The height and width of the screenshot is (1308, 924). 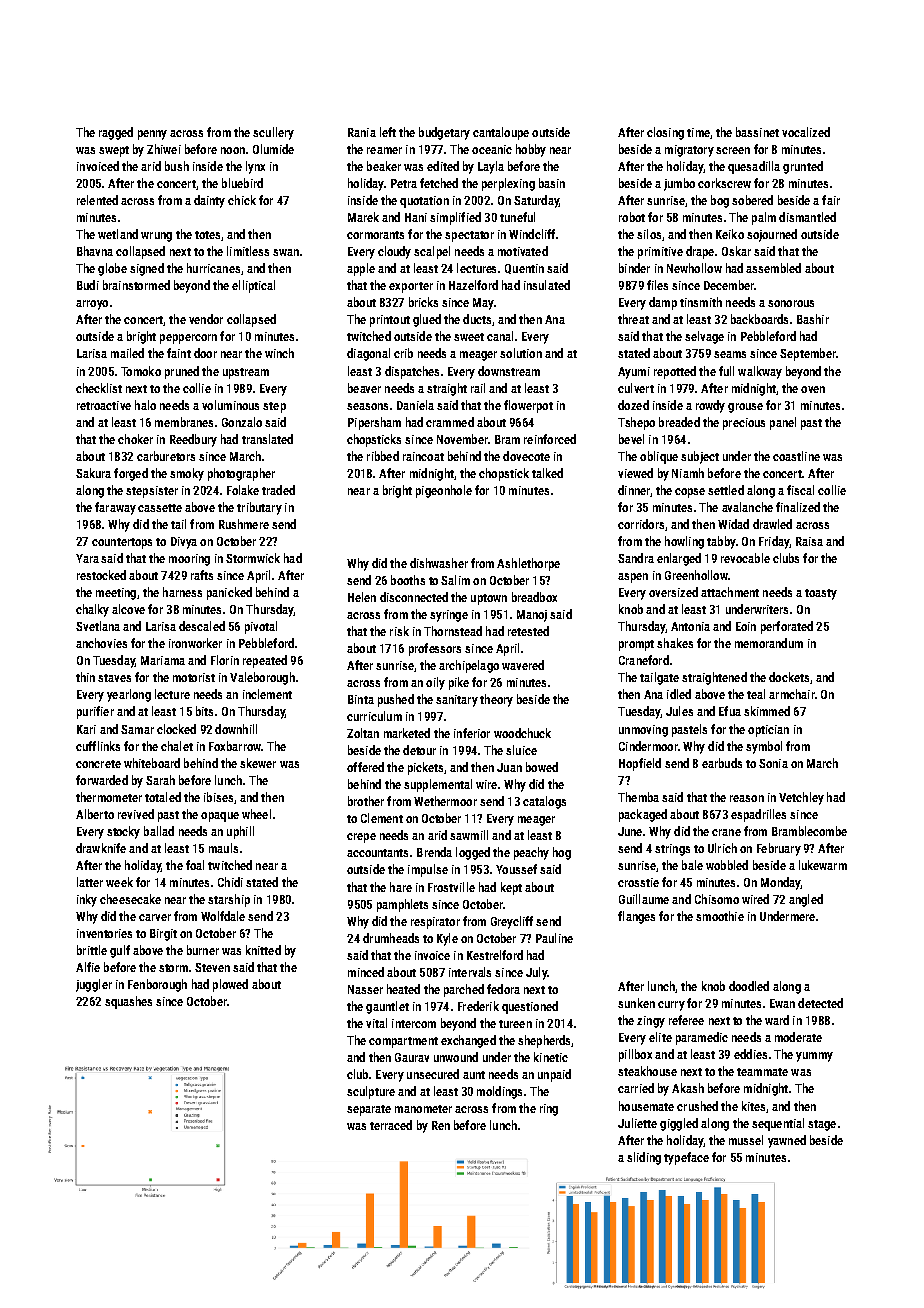 I want to click on angled, so click(x=806, y=900).
